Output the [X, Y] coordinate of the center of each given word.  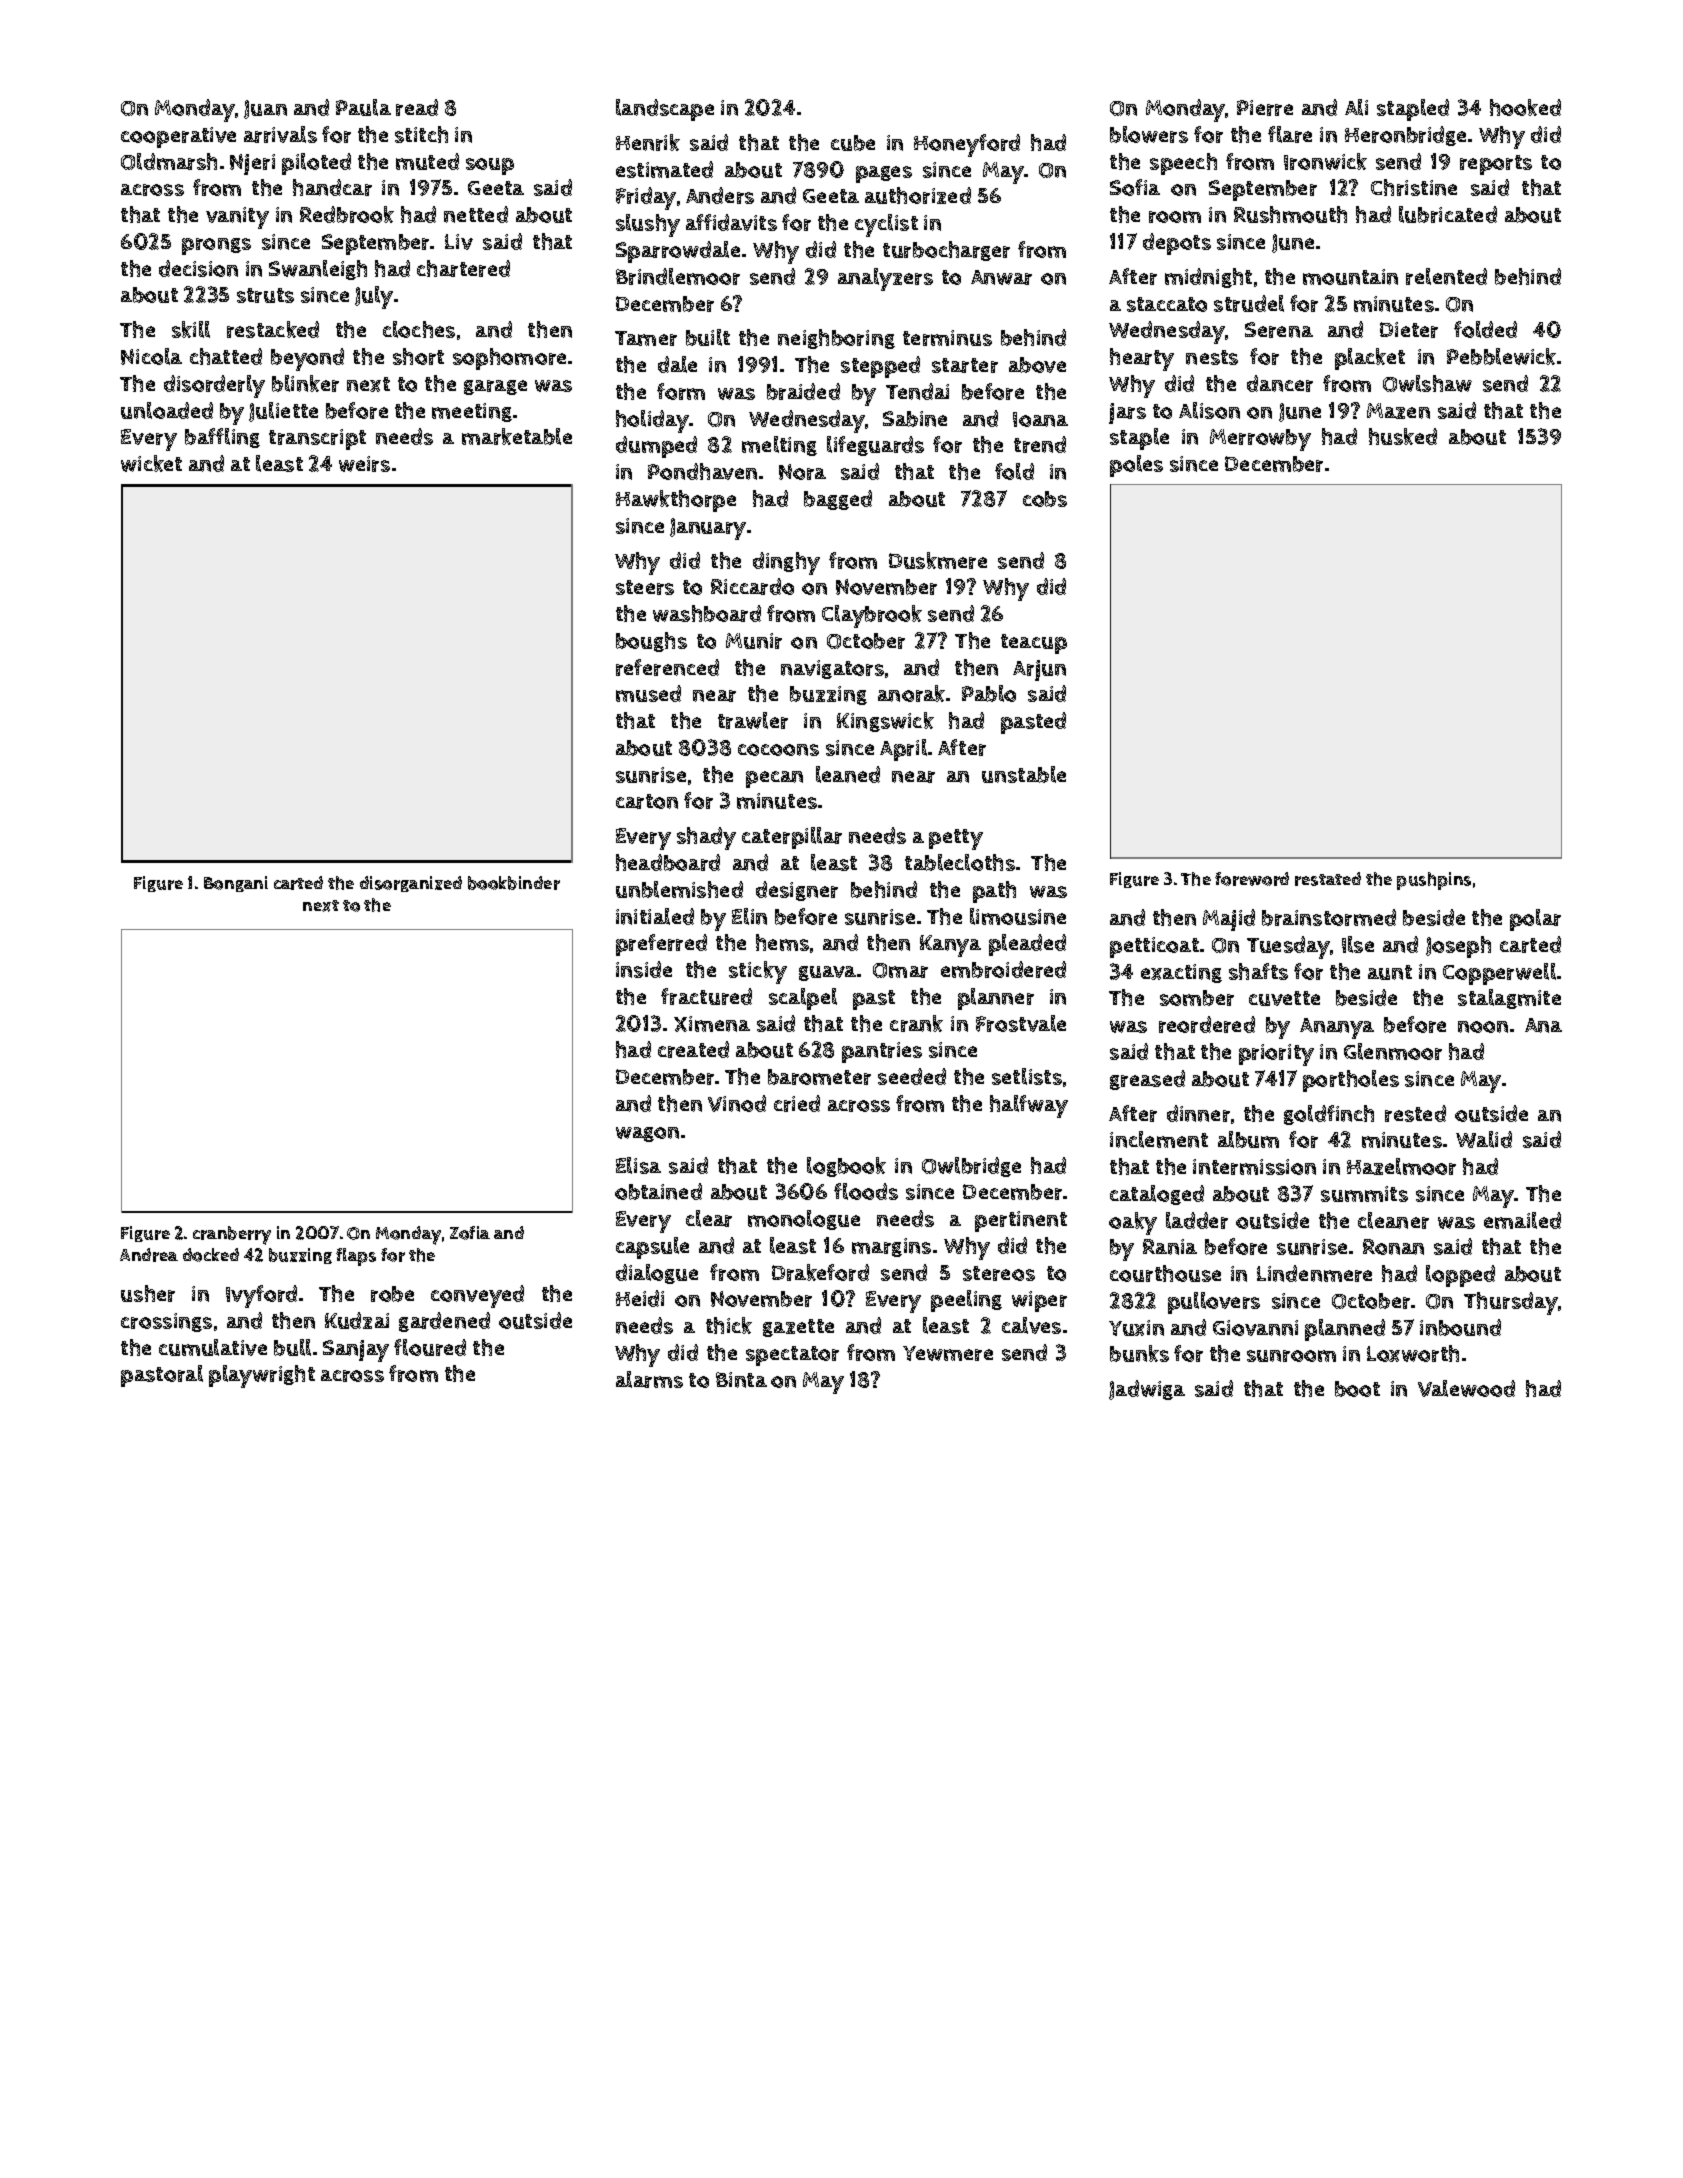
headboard [668, 862]
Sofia [1135, 187]
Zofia [470, 1233]
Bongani [236, 884]
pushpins [1434, 881]
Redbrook [347, 214]
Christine [1414, 187]
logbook [846, 1167]
